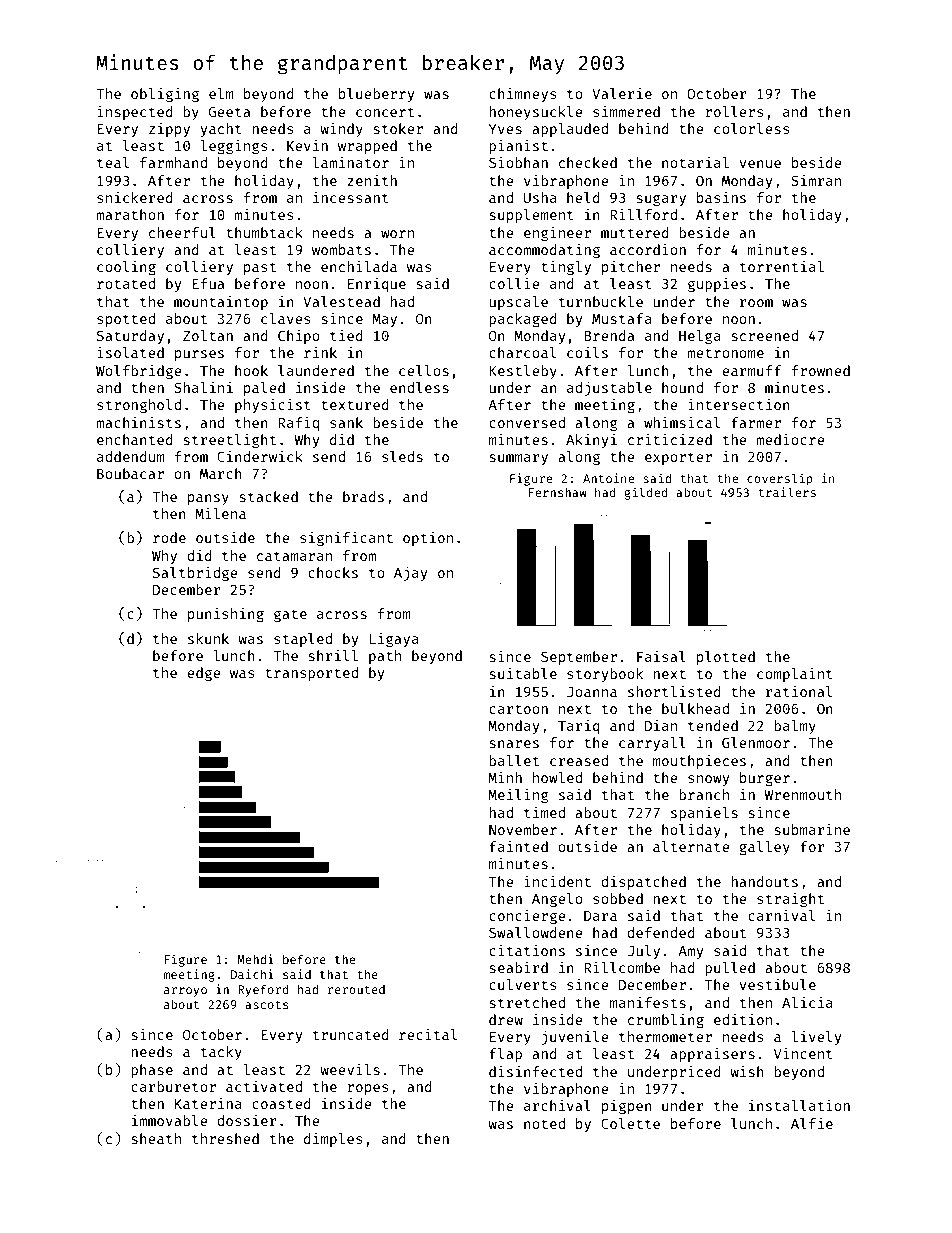  Describe the element at coordinates (518, 846) in the page. I see `fainted` at that location.
